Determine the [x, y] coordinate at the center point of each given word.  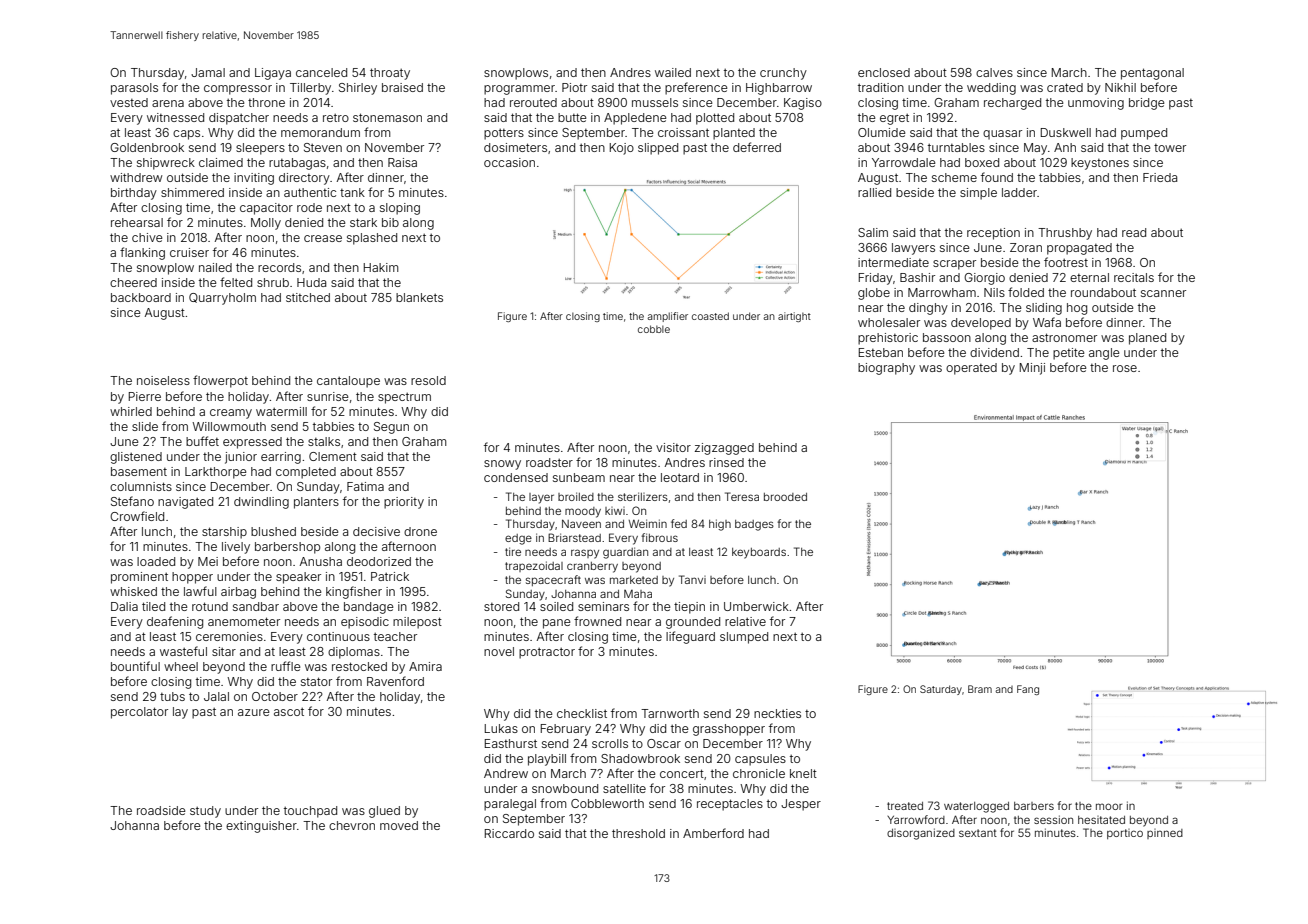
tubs [172, 696]
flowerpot [220, 381]
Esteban [881, 352]
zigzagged [724, 449]
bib [390, 222]
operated [971, 369]
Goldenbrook [147, 147]
